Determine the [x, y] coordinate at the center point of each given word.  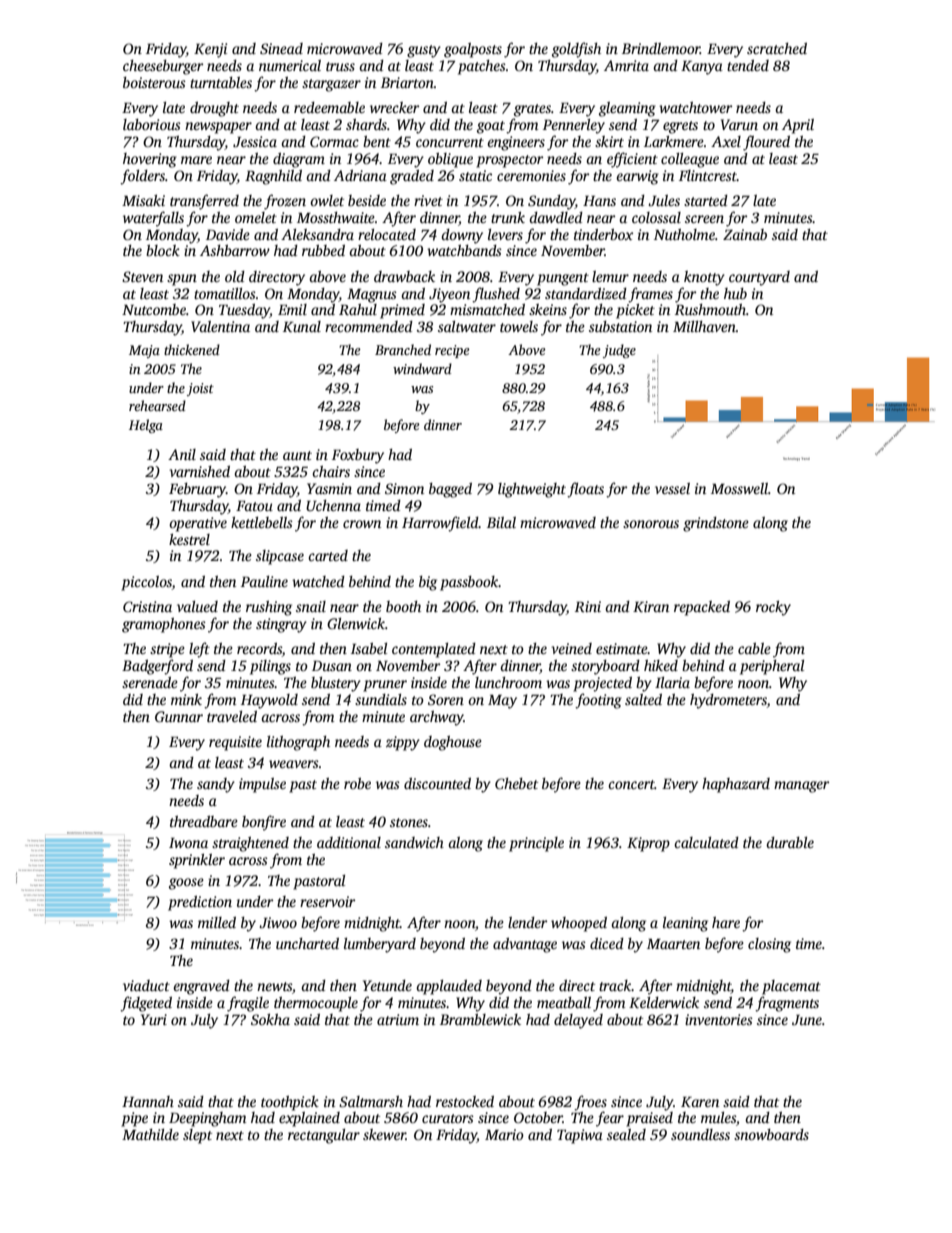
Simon [404, 488]
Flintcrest [708, 175]
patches [482, 67]
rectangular [324, 1136]
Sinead [281, 48]
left [199, 650]
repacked [702, 608]
